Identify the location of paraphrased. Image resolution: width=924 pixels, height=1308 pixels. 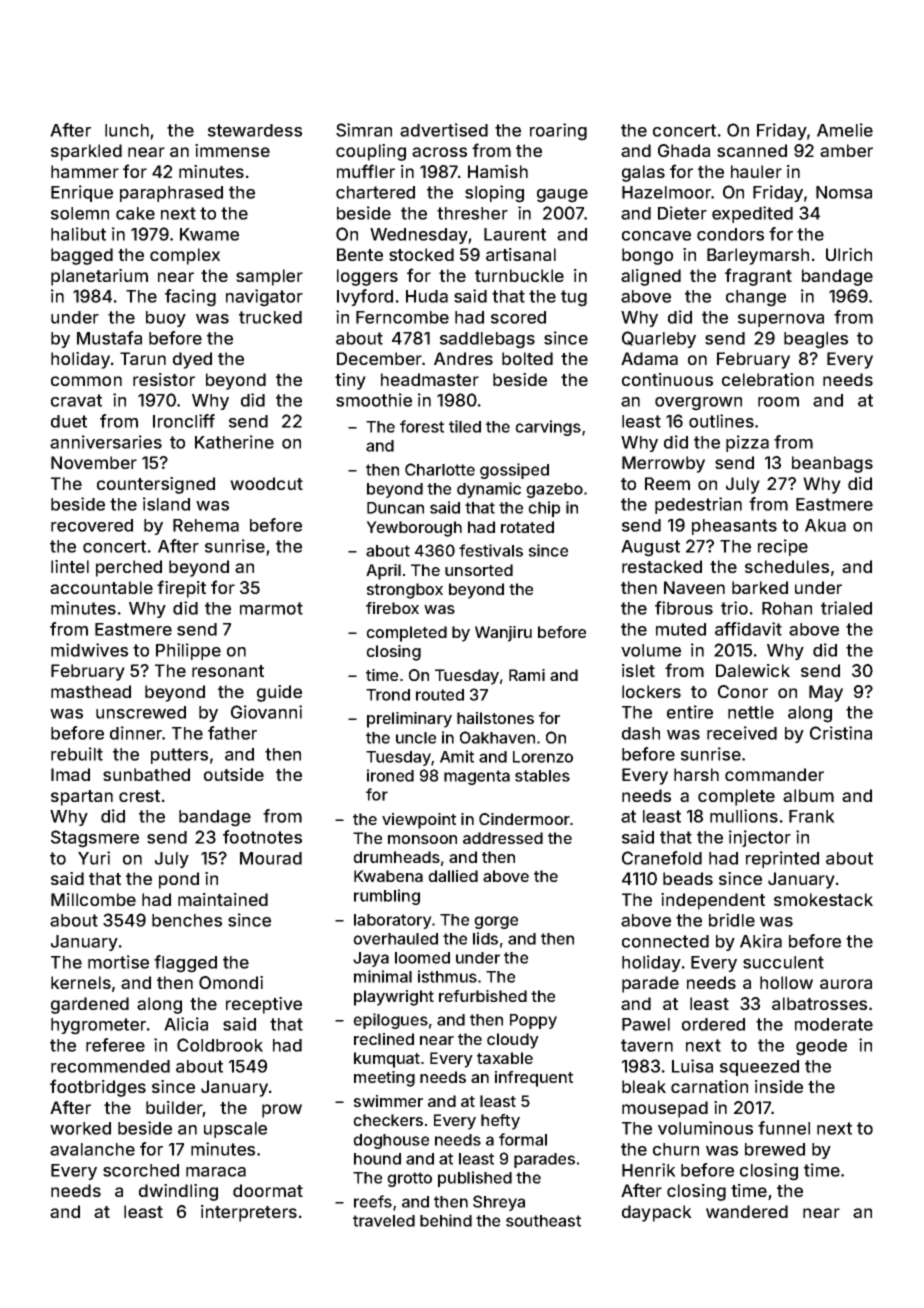
(171, 194).
